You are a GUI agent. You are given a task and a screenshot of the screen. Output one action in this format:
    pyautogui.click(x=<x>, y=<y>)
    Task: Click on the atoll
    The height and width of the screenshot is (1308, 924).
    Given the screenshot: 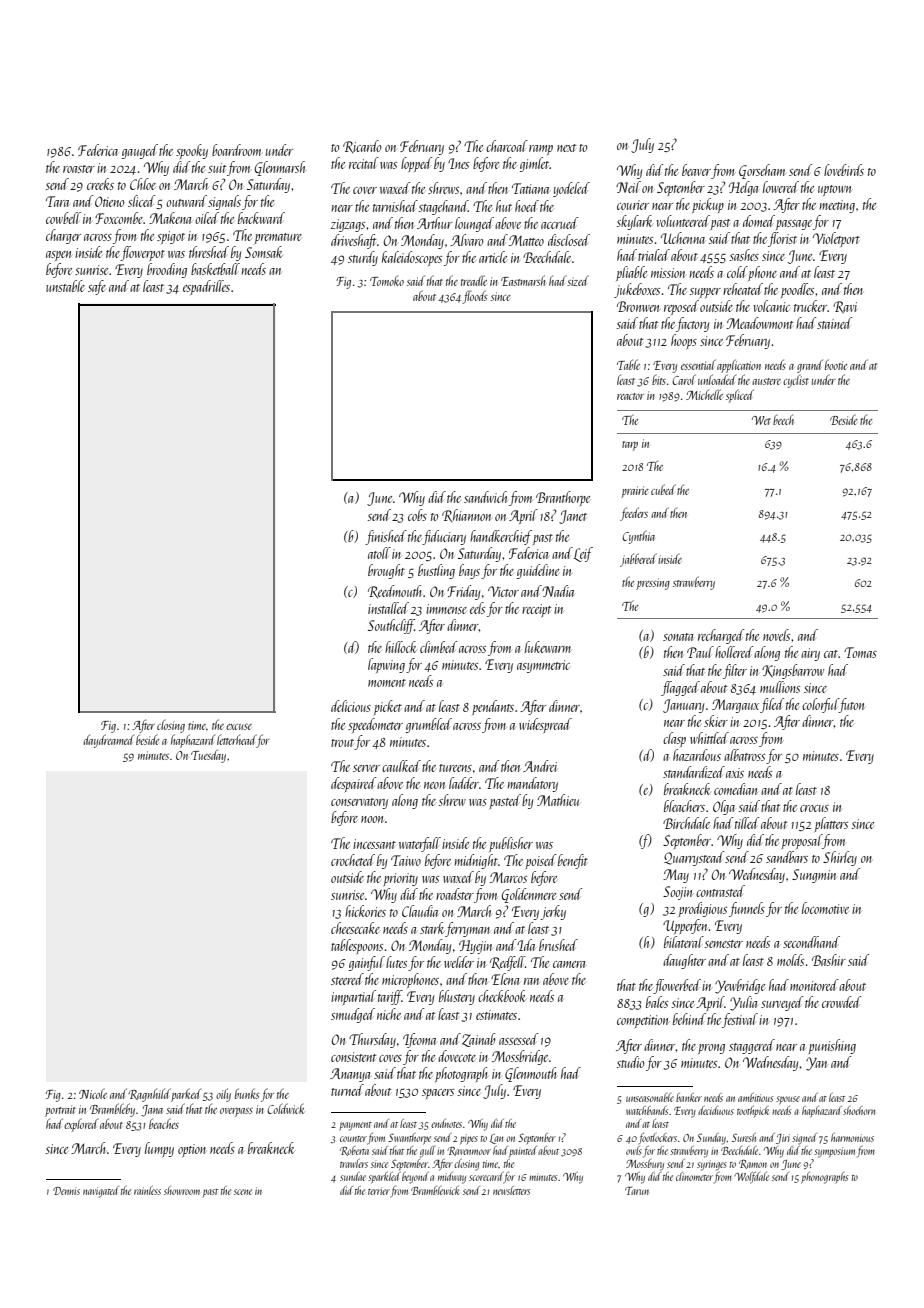 What is the action you would take?
    pyautogui.click(x=379, y=553)
